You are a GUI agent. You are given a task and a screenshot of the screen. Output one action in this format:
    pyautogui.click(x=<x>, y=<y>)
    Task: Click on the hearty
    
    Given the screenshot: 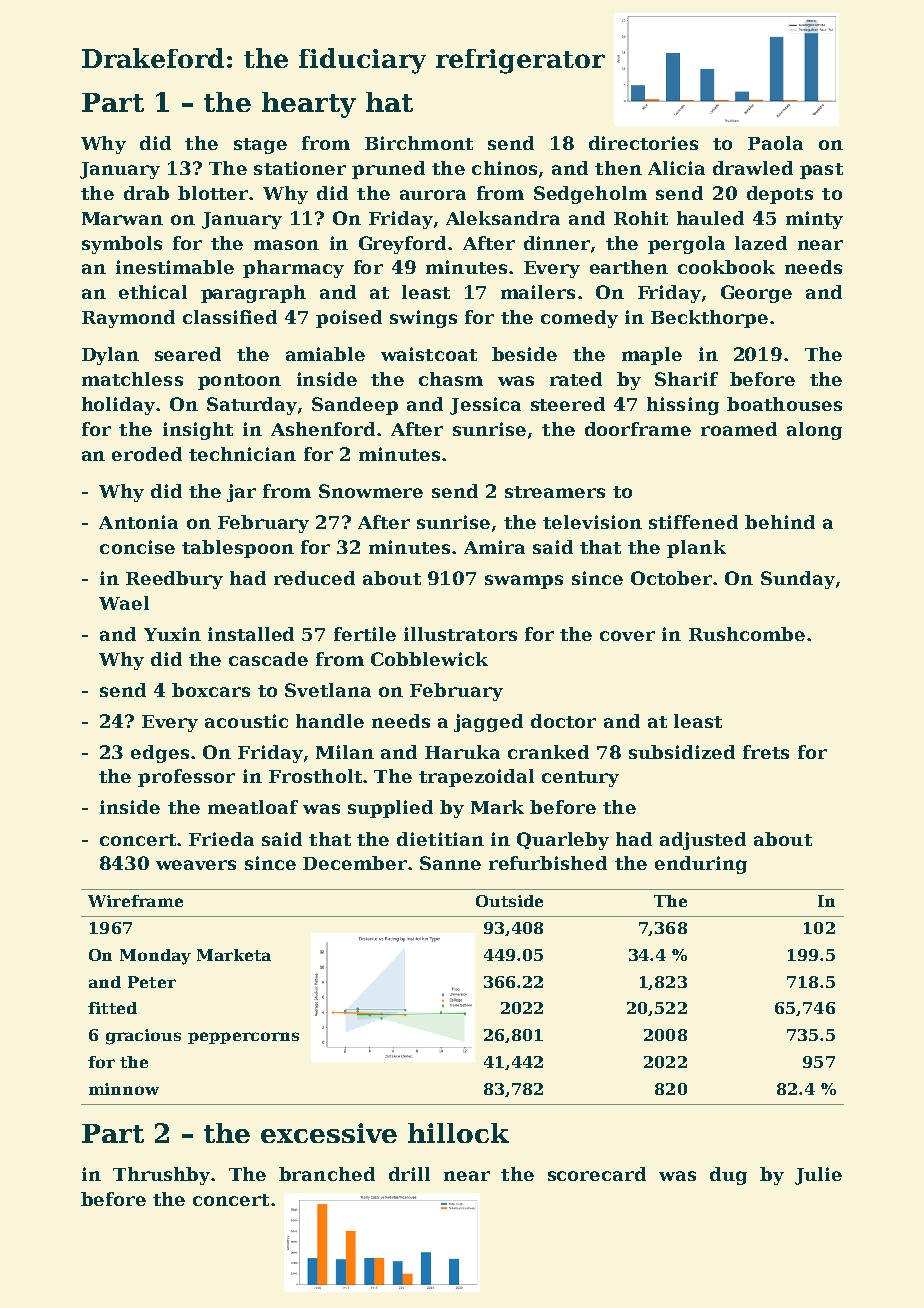 What is the action you would take?
    pyautogui.click(x=309, y=105)
